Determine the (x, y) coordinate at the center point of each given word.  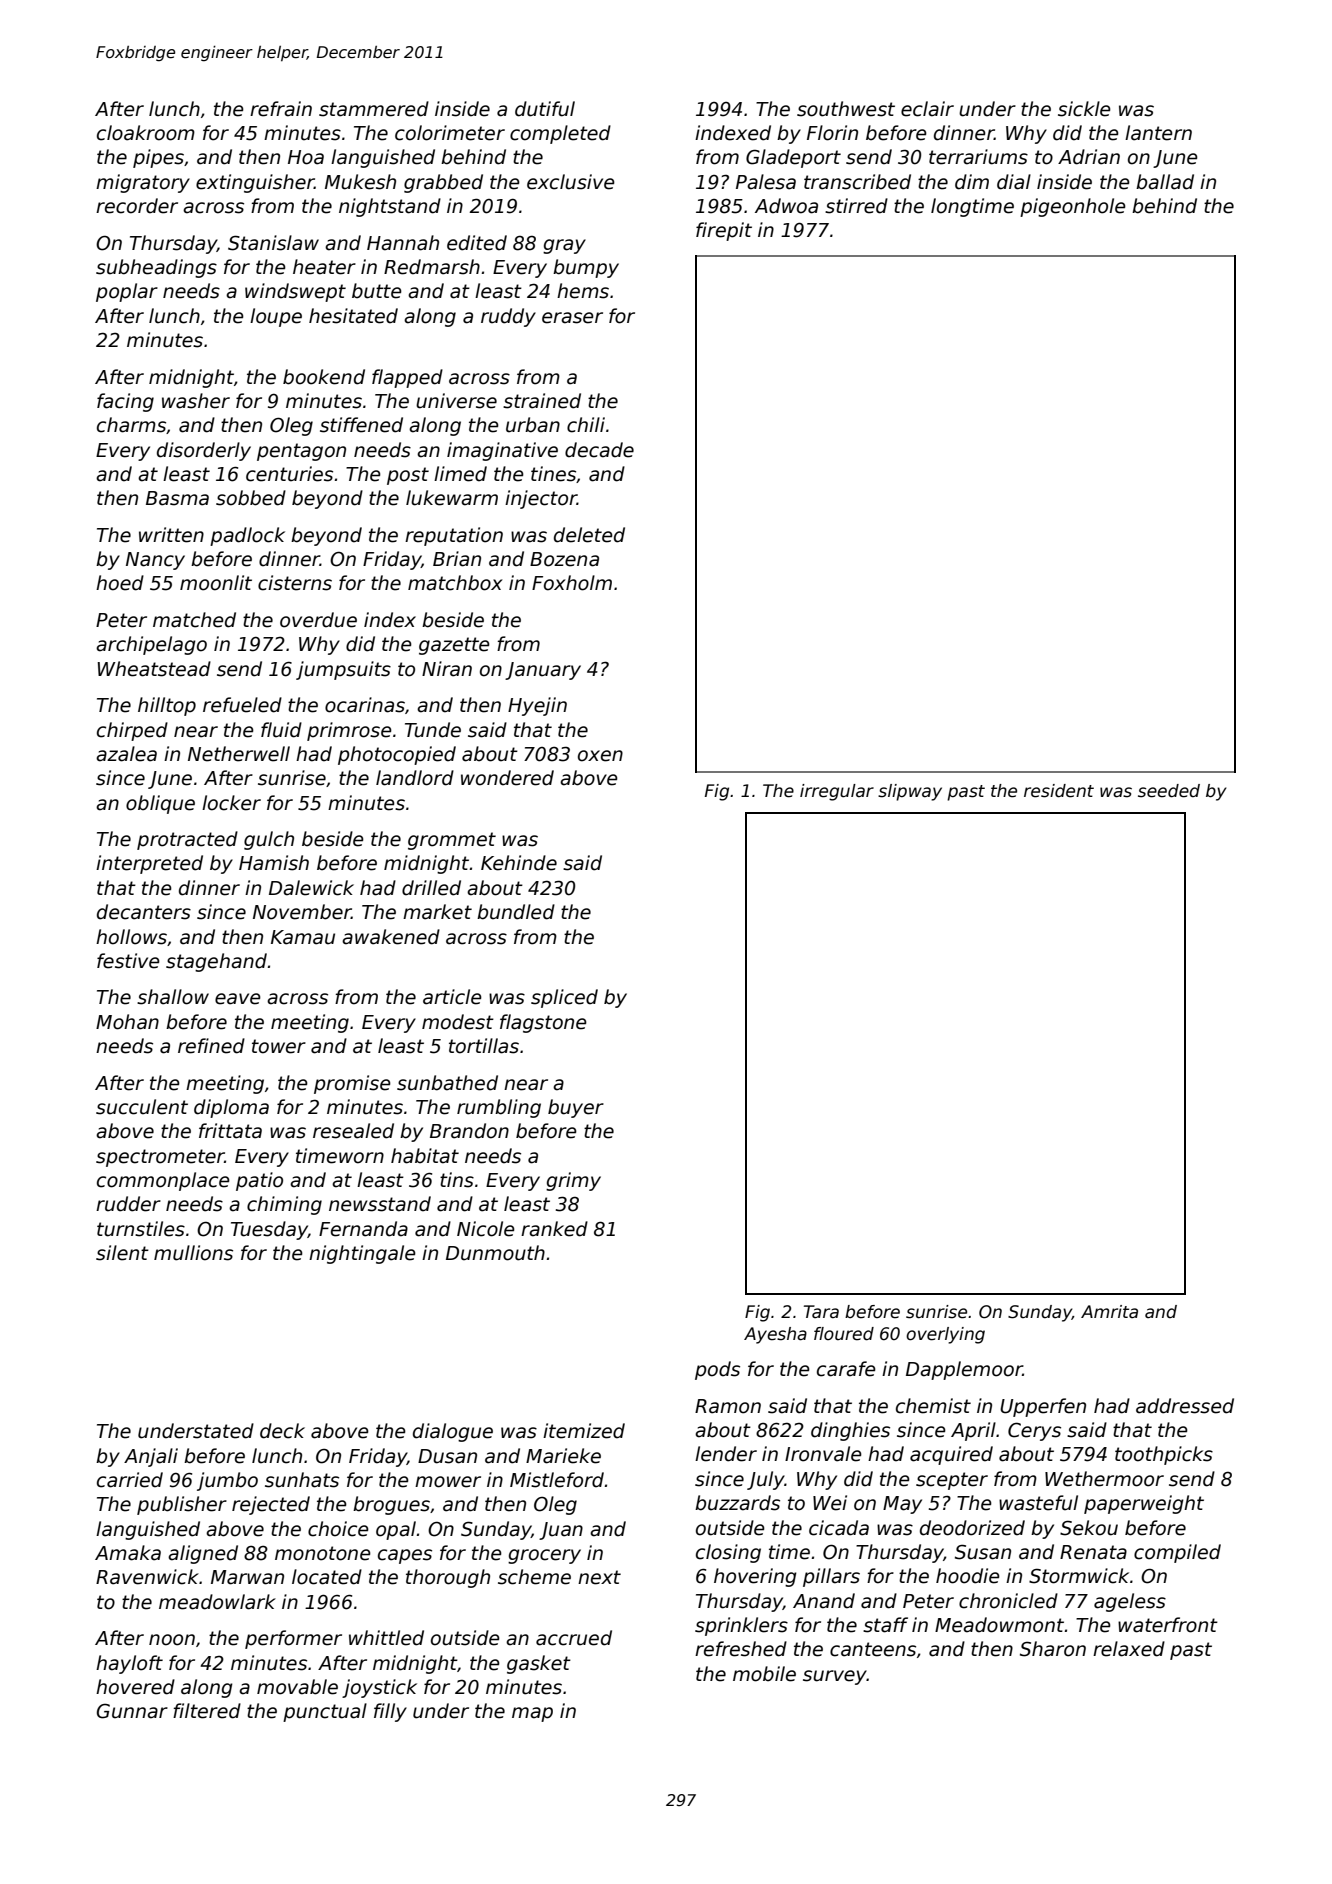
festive (128, 961)
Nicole (486, 1229)
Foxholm (572, 583)
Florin (832, 133)
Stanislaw (273, 243)
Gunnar (132, 1711)
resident (1059, 791)
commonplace (163, 1181)
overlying (945, 1335)
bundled (516, 912)
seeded (1169, 791)
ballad (1165, 182)
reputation (454, 536)
